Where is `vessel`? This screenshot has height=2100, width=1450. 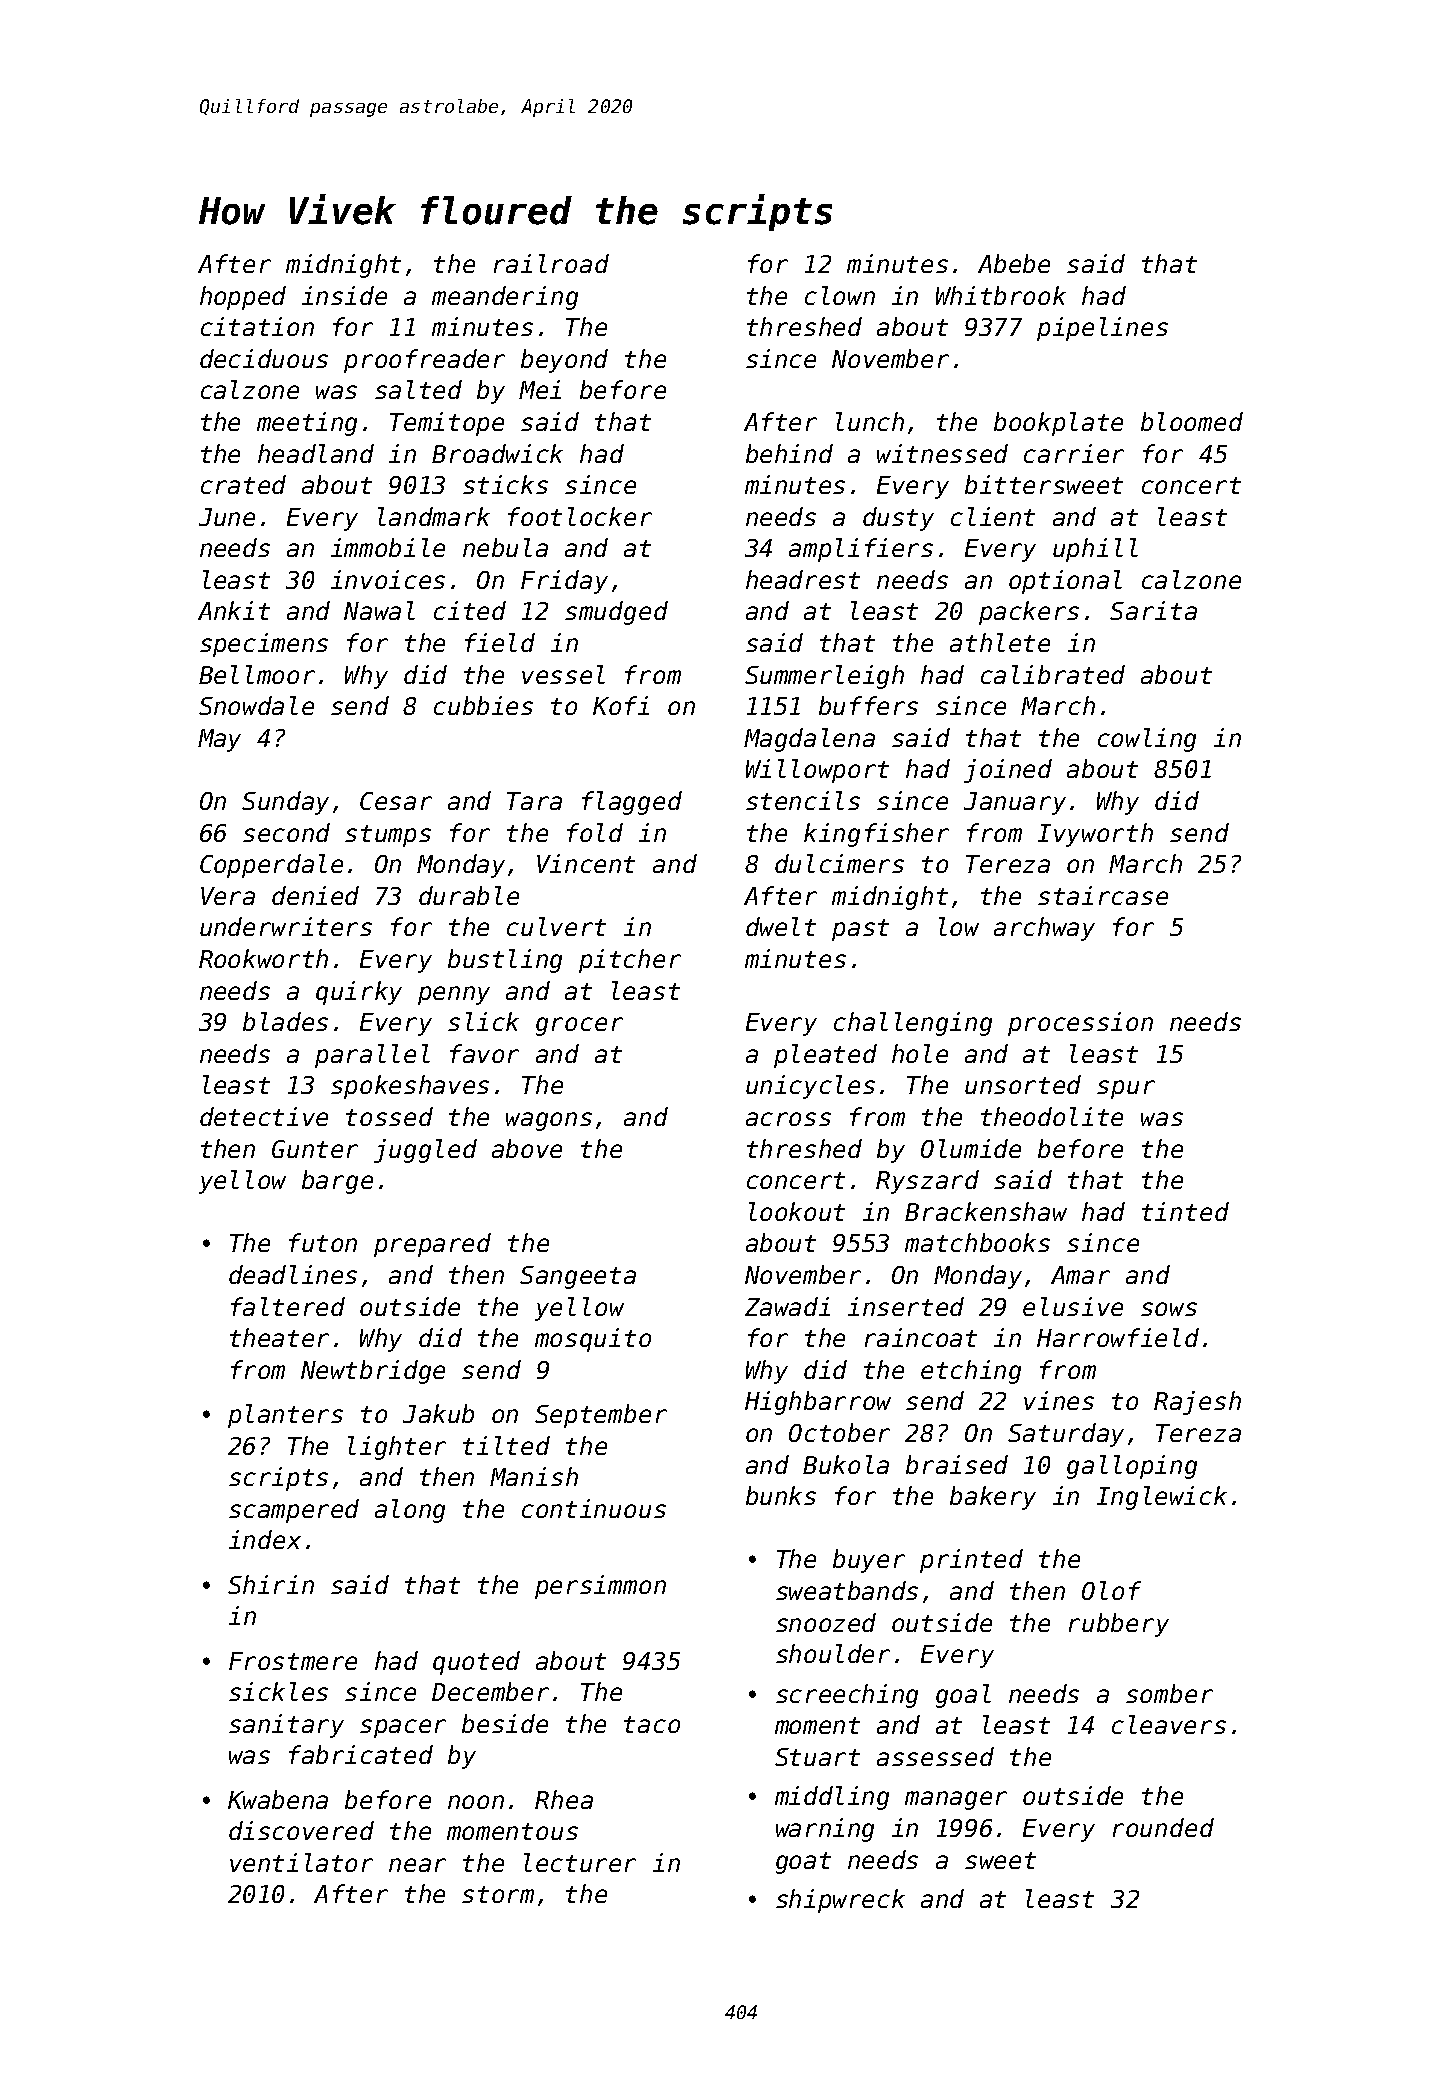 vessel is located at coordinates (563, 674).
